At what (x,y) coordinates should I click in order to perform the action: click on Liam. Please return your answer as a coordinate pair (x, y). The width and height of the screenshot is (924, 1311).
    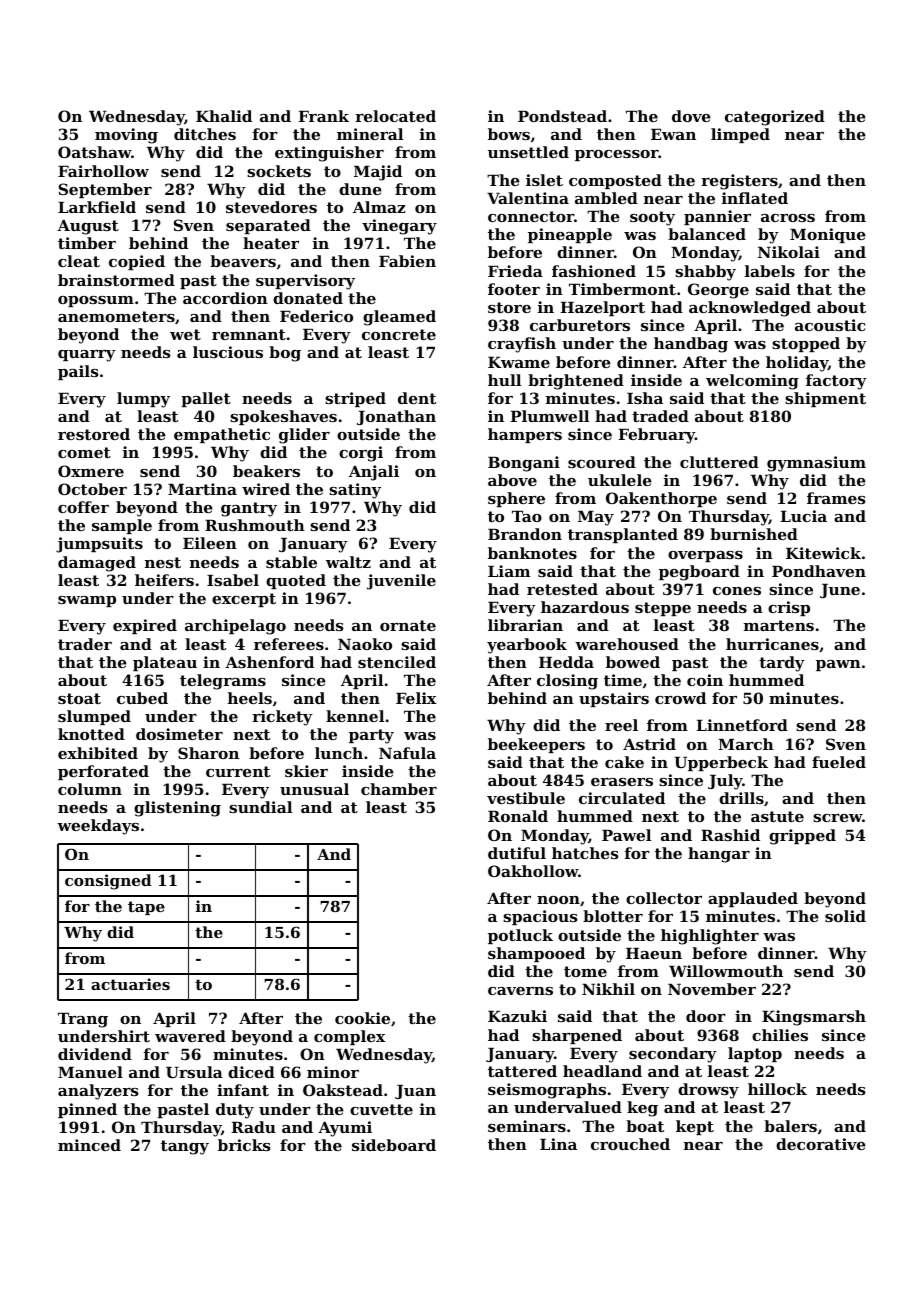
    Looking at the image, I should click on (509, 571).
